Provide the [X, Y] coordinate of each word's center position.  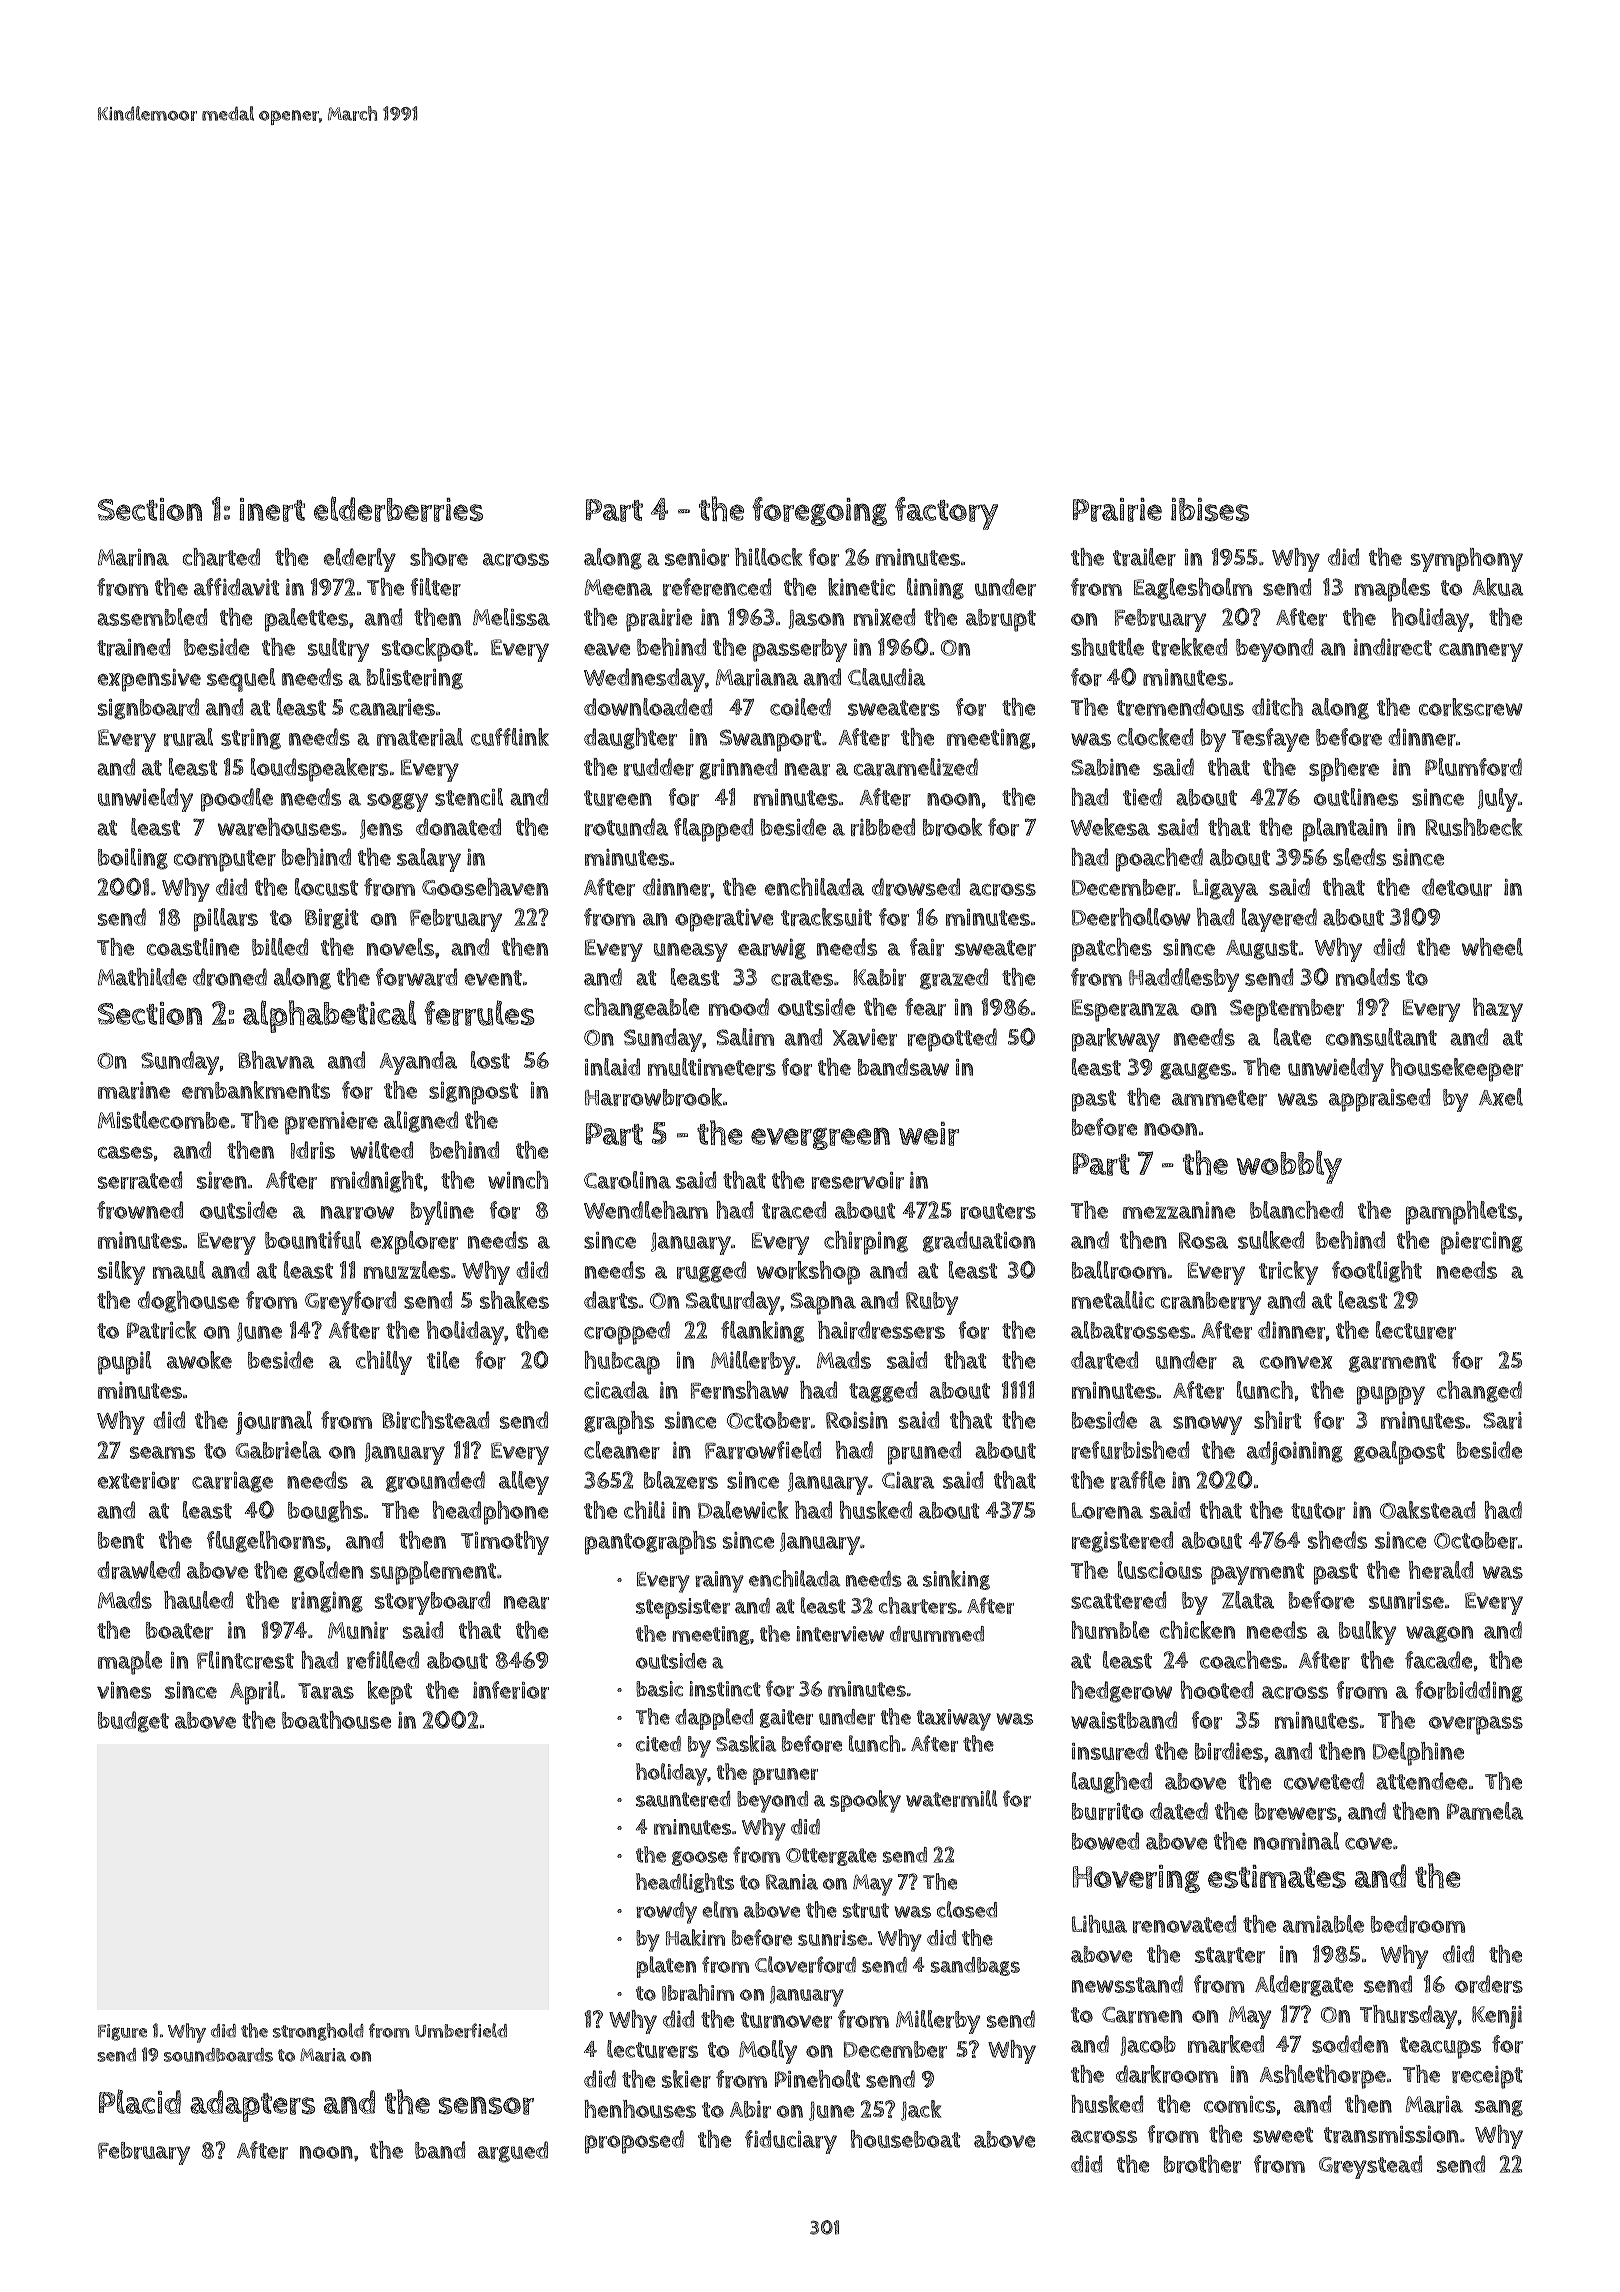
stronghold [318, 2032]
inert [272, 510]
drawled [138, 1570]
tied [1142, 797]
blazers [681, 1480]
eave [607, 649]
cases [125, 1152]
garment [1392, 1363]
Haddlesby [1184, 980]
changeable [641, 1009]
